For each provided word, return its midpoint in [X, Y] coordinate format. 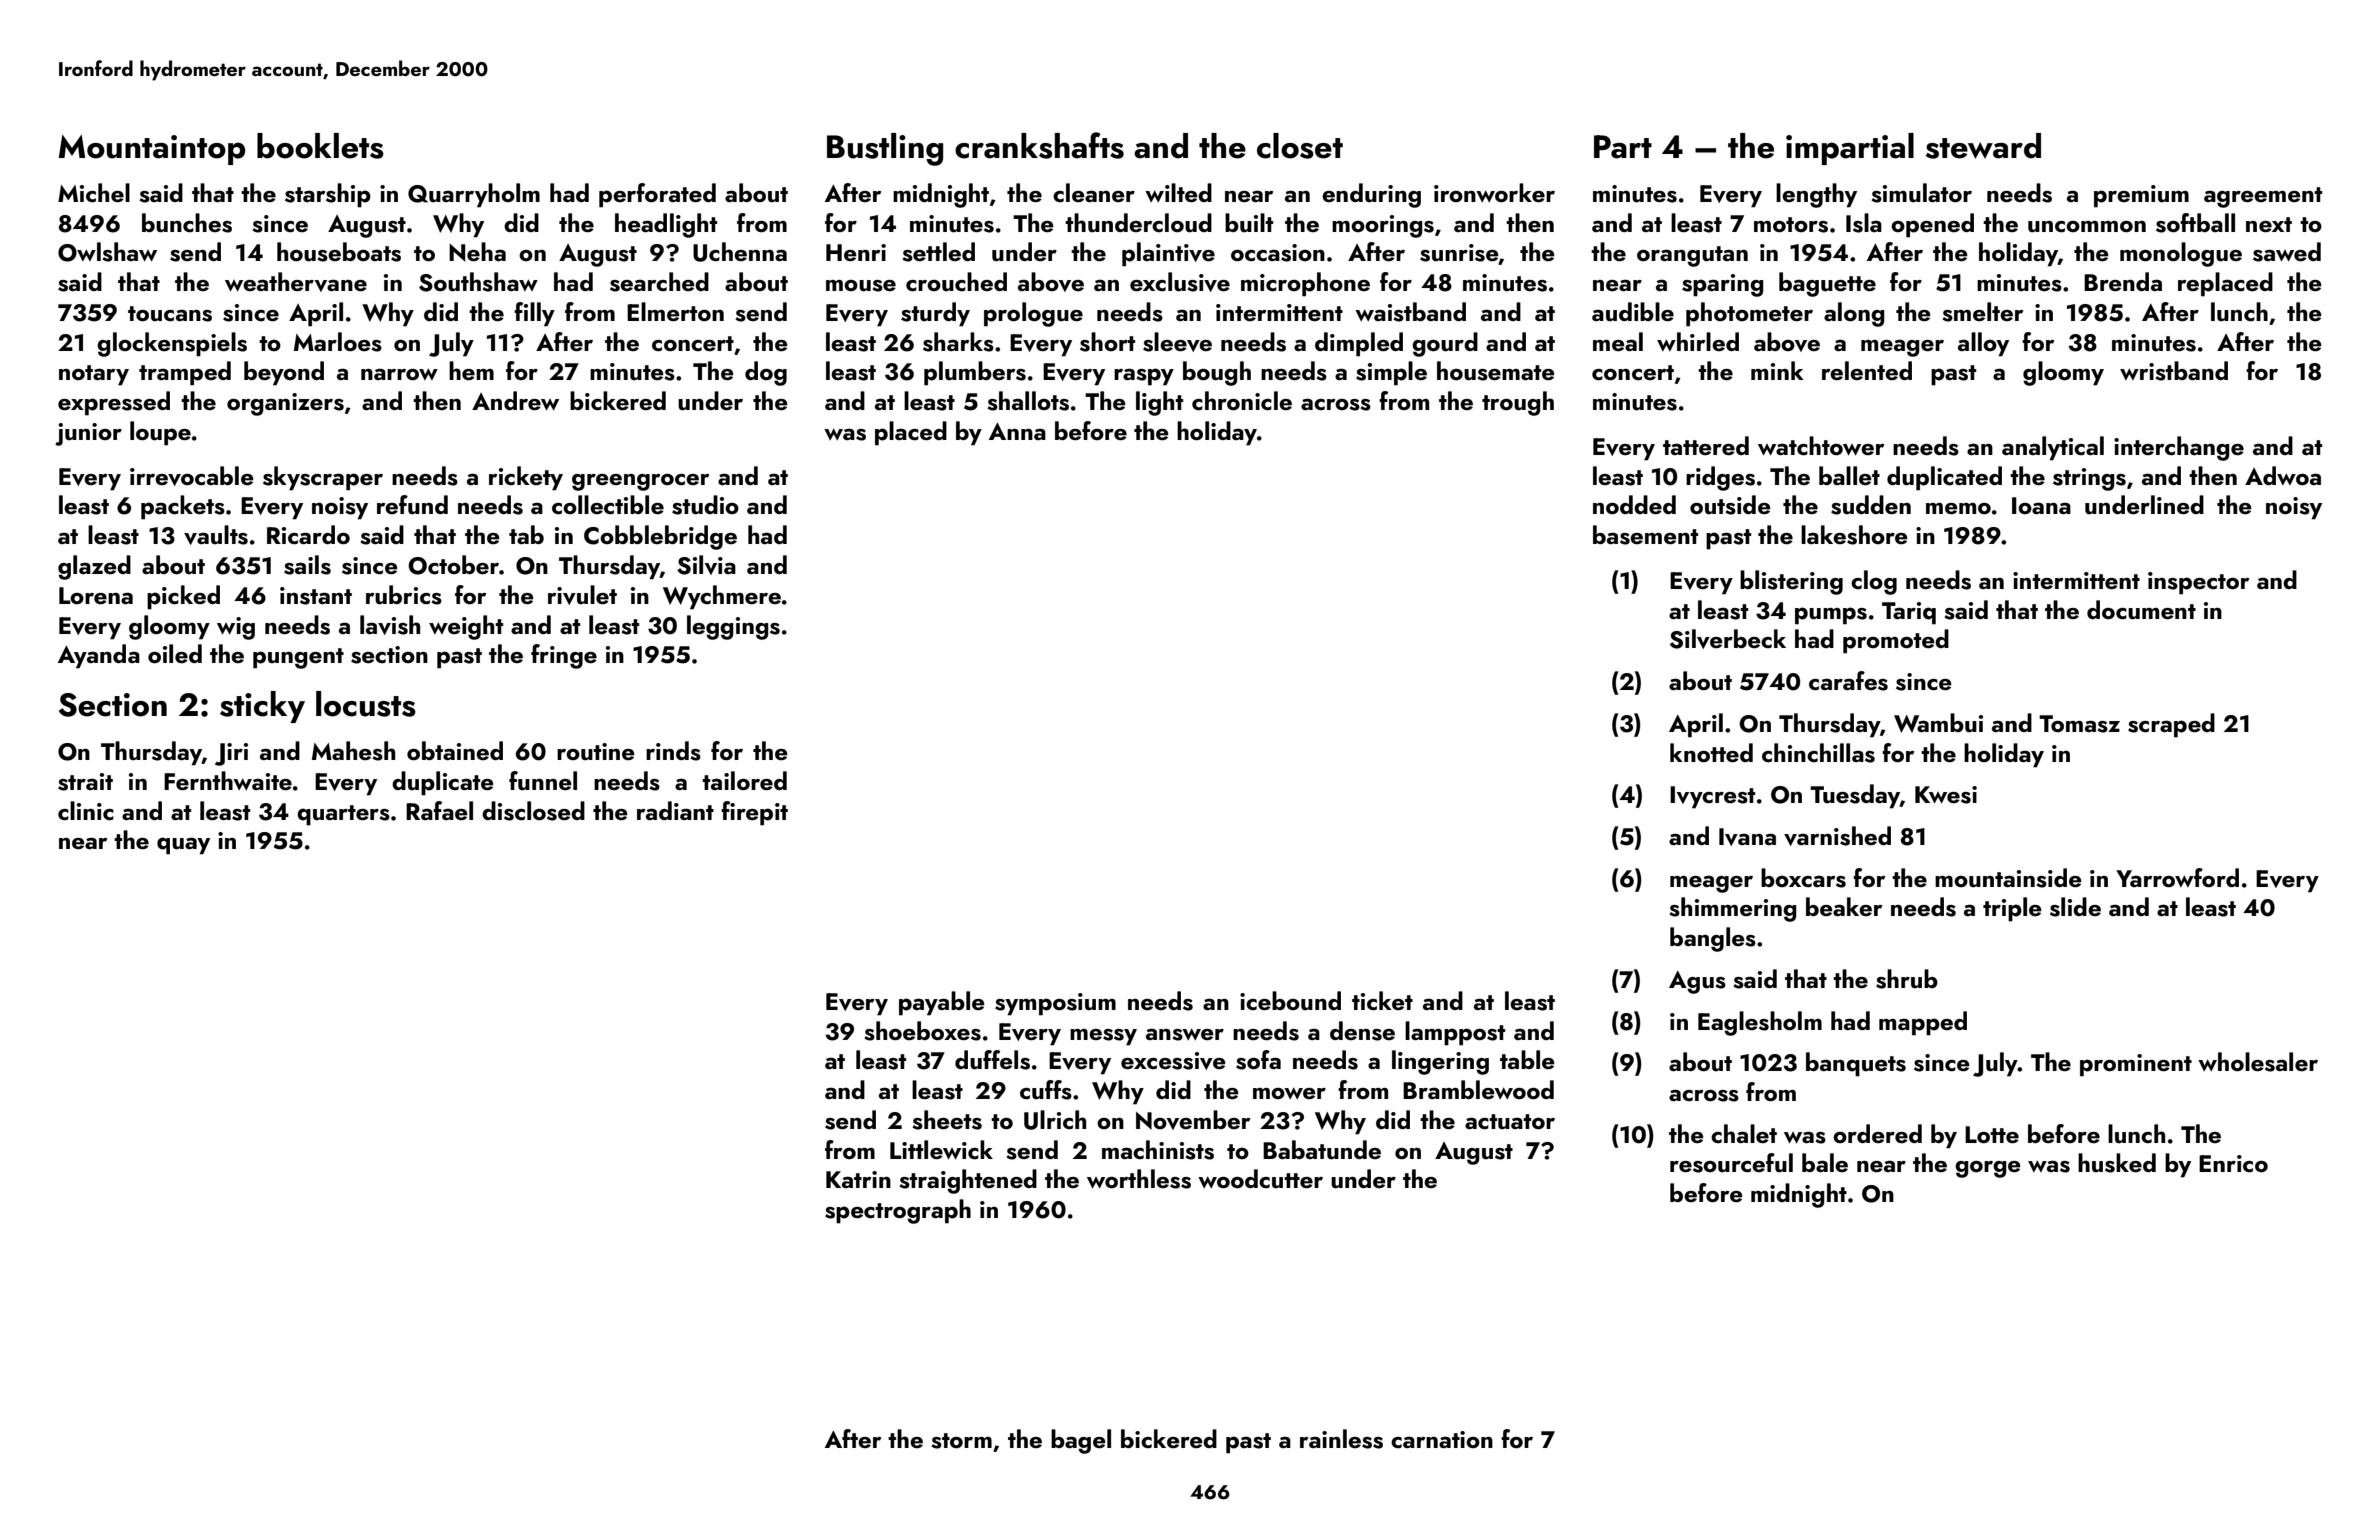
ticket [1382, 1001]
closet [1300, 146]
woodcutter [1260, 1179]
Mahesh [353, 751]
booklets [320, 146]
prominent [2136, 1065]
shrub [1907, 979]
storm [961, 1441]
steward [1983, 146]
